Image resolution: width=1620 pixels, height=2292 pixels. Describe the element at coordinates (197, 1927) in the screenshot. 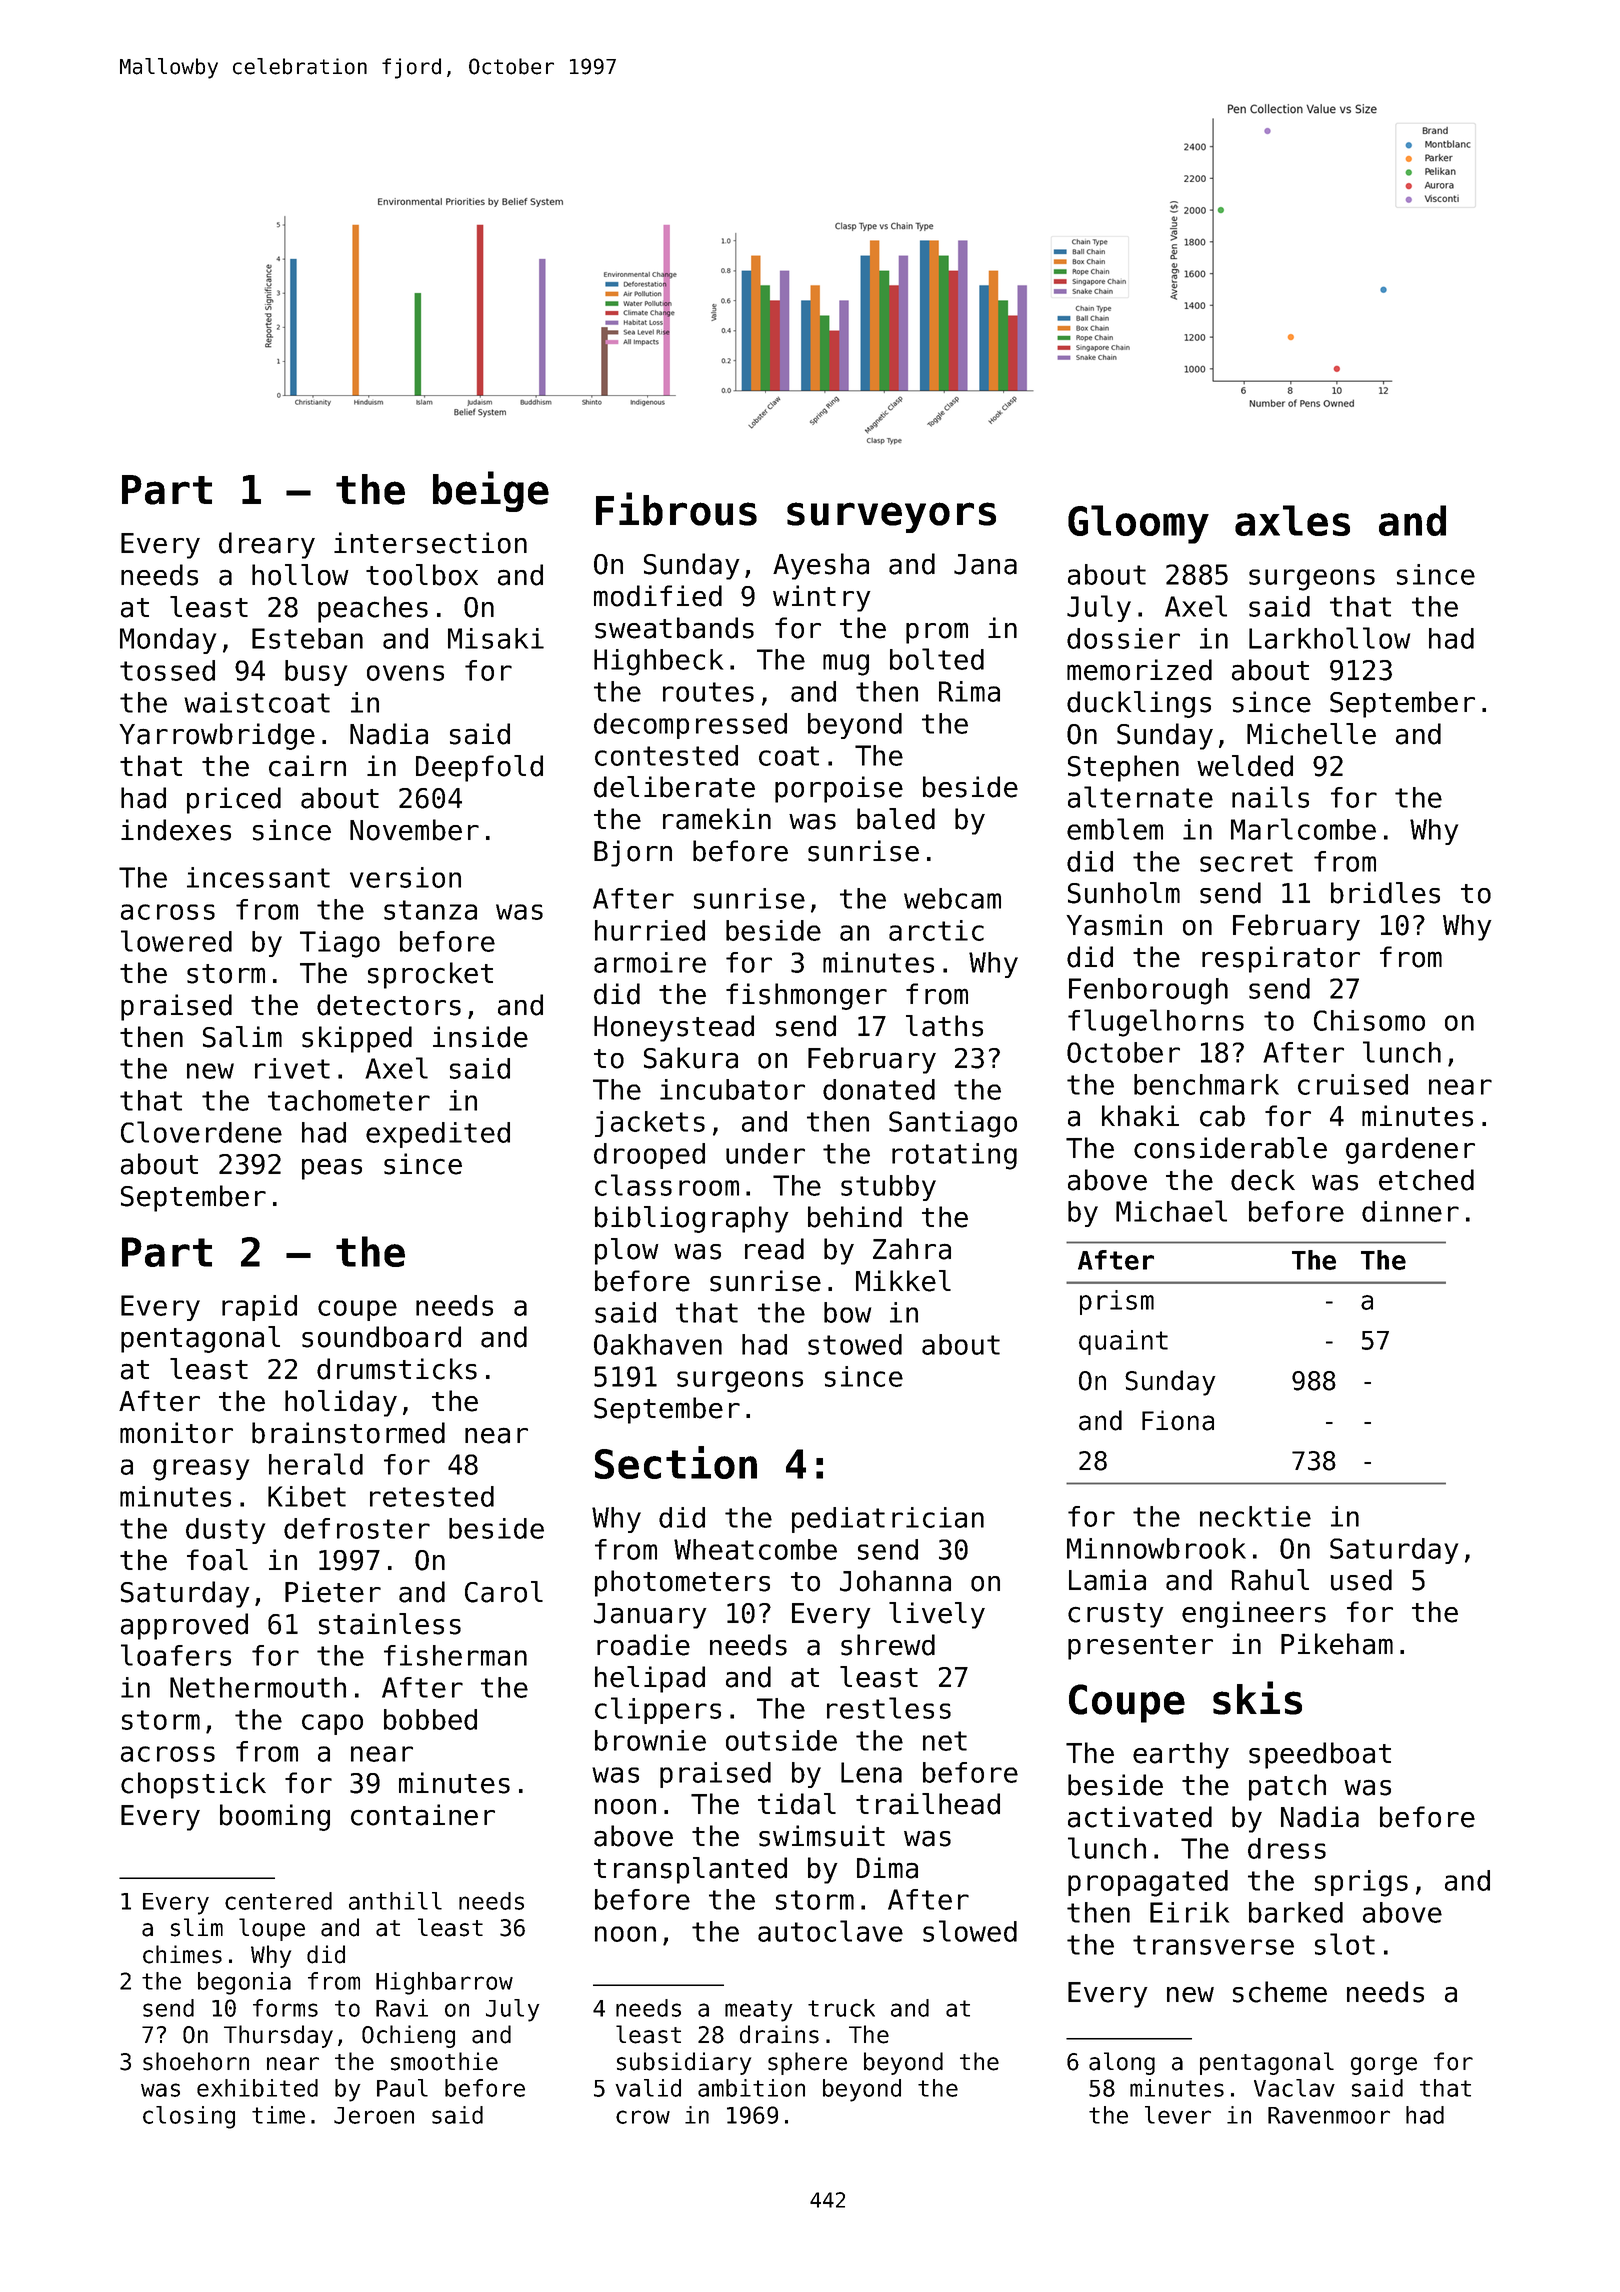

I see `slim` at that location.
